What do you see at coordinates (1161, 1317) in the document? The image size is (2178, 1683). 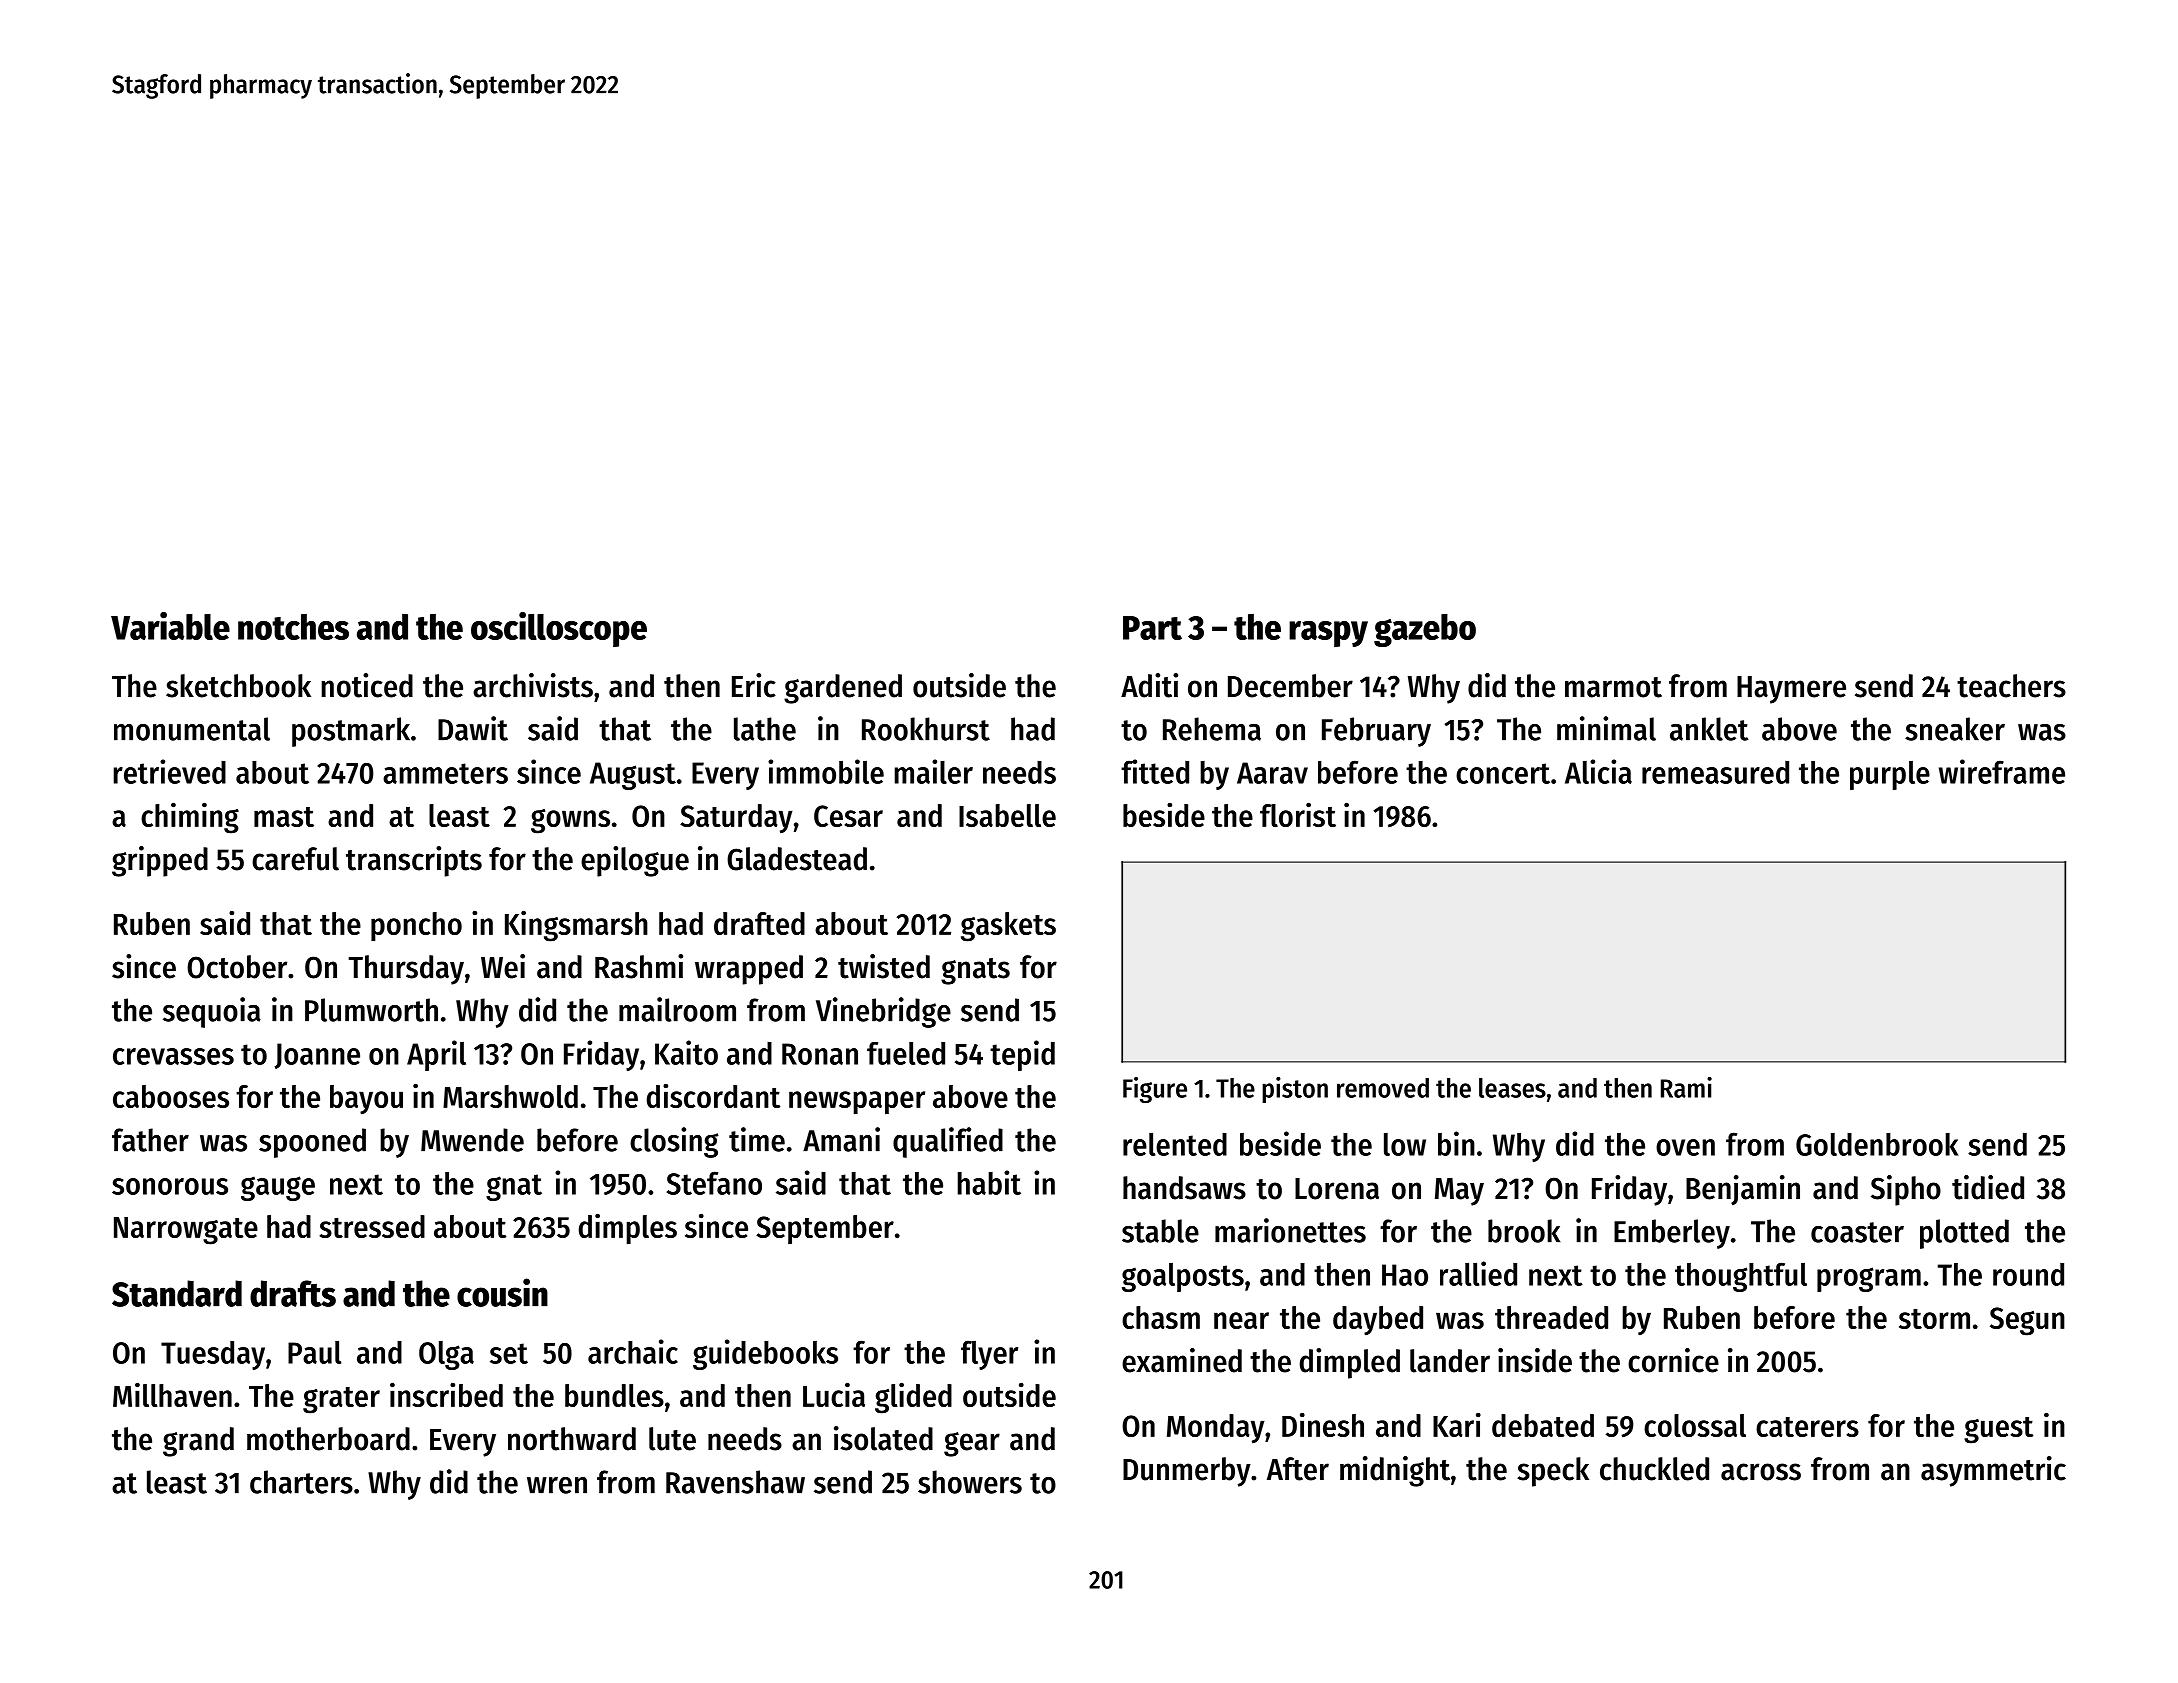 I see `chasm` at bounding box center [1161, 1317].
